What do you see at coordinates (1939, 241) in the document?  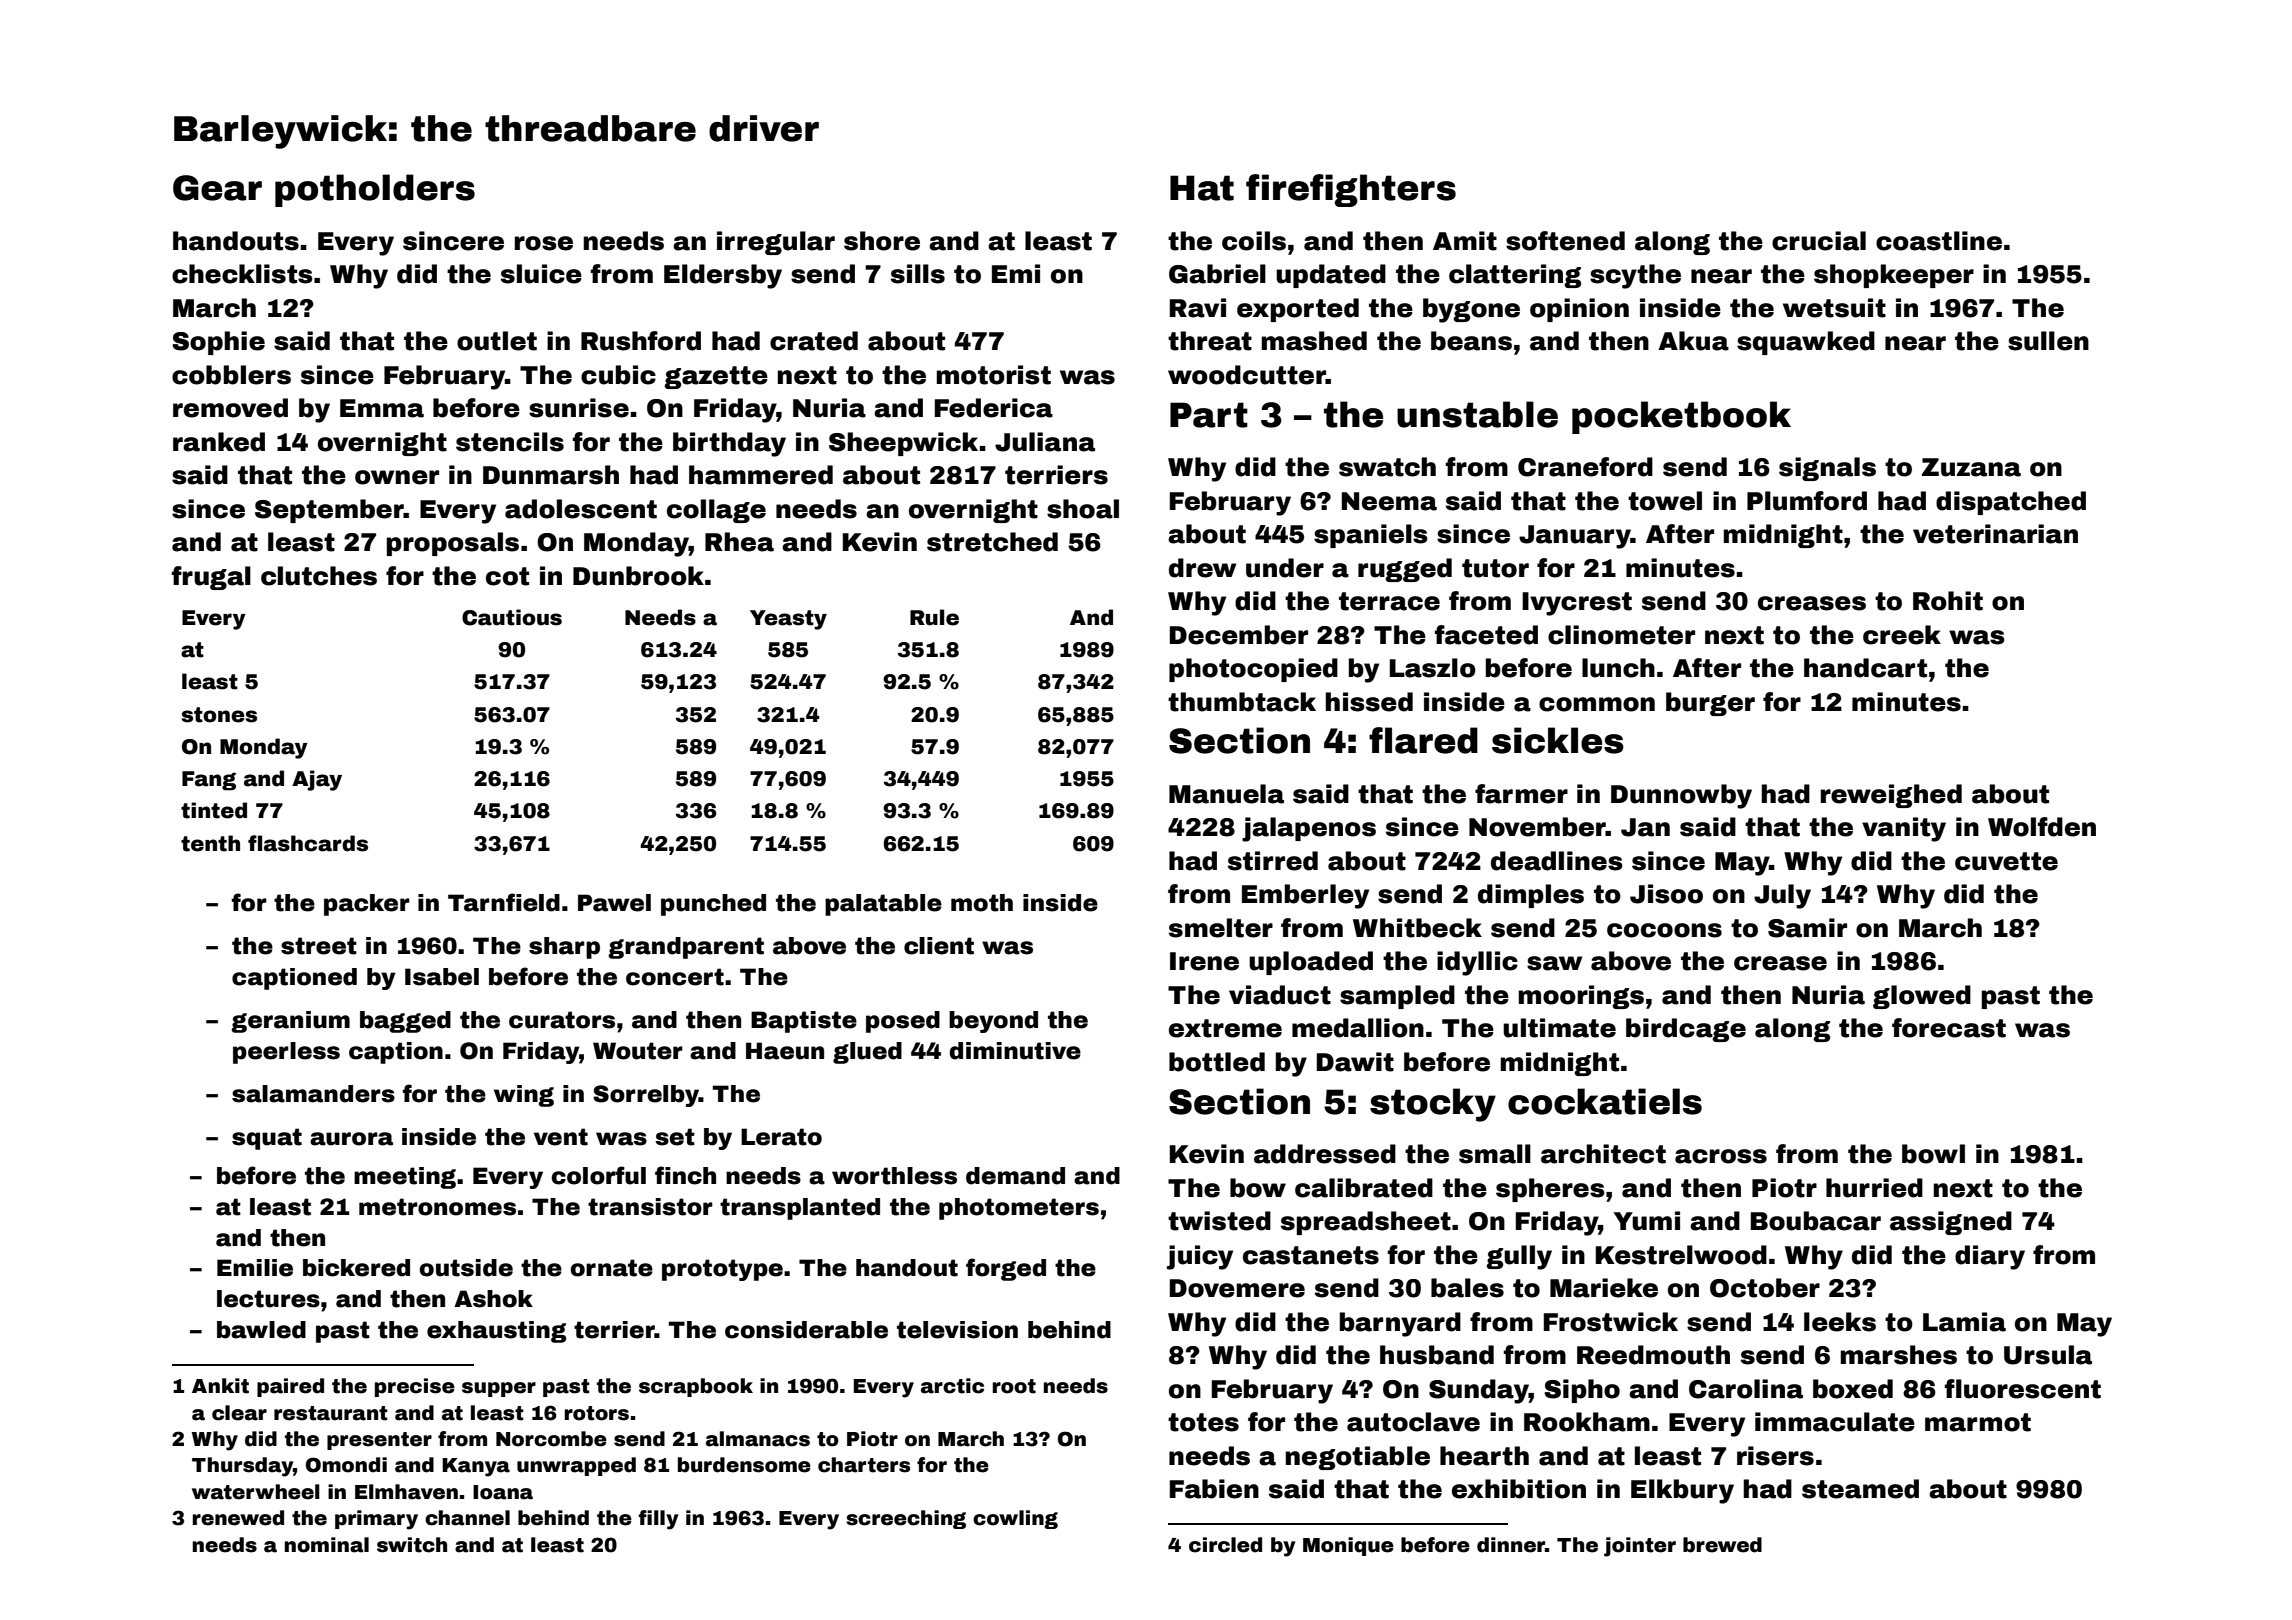 I see `coastline` at bounding box center [1939, 241].
